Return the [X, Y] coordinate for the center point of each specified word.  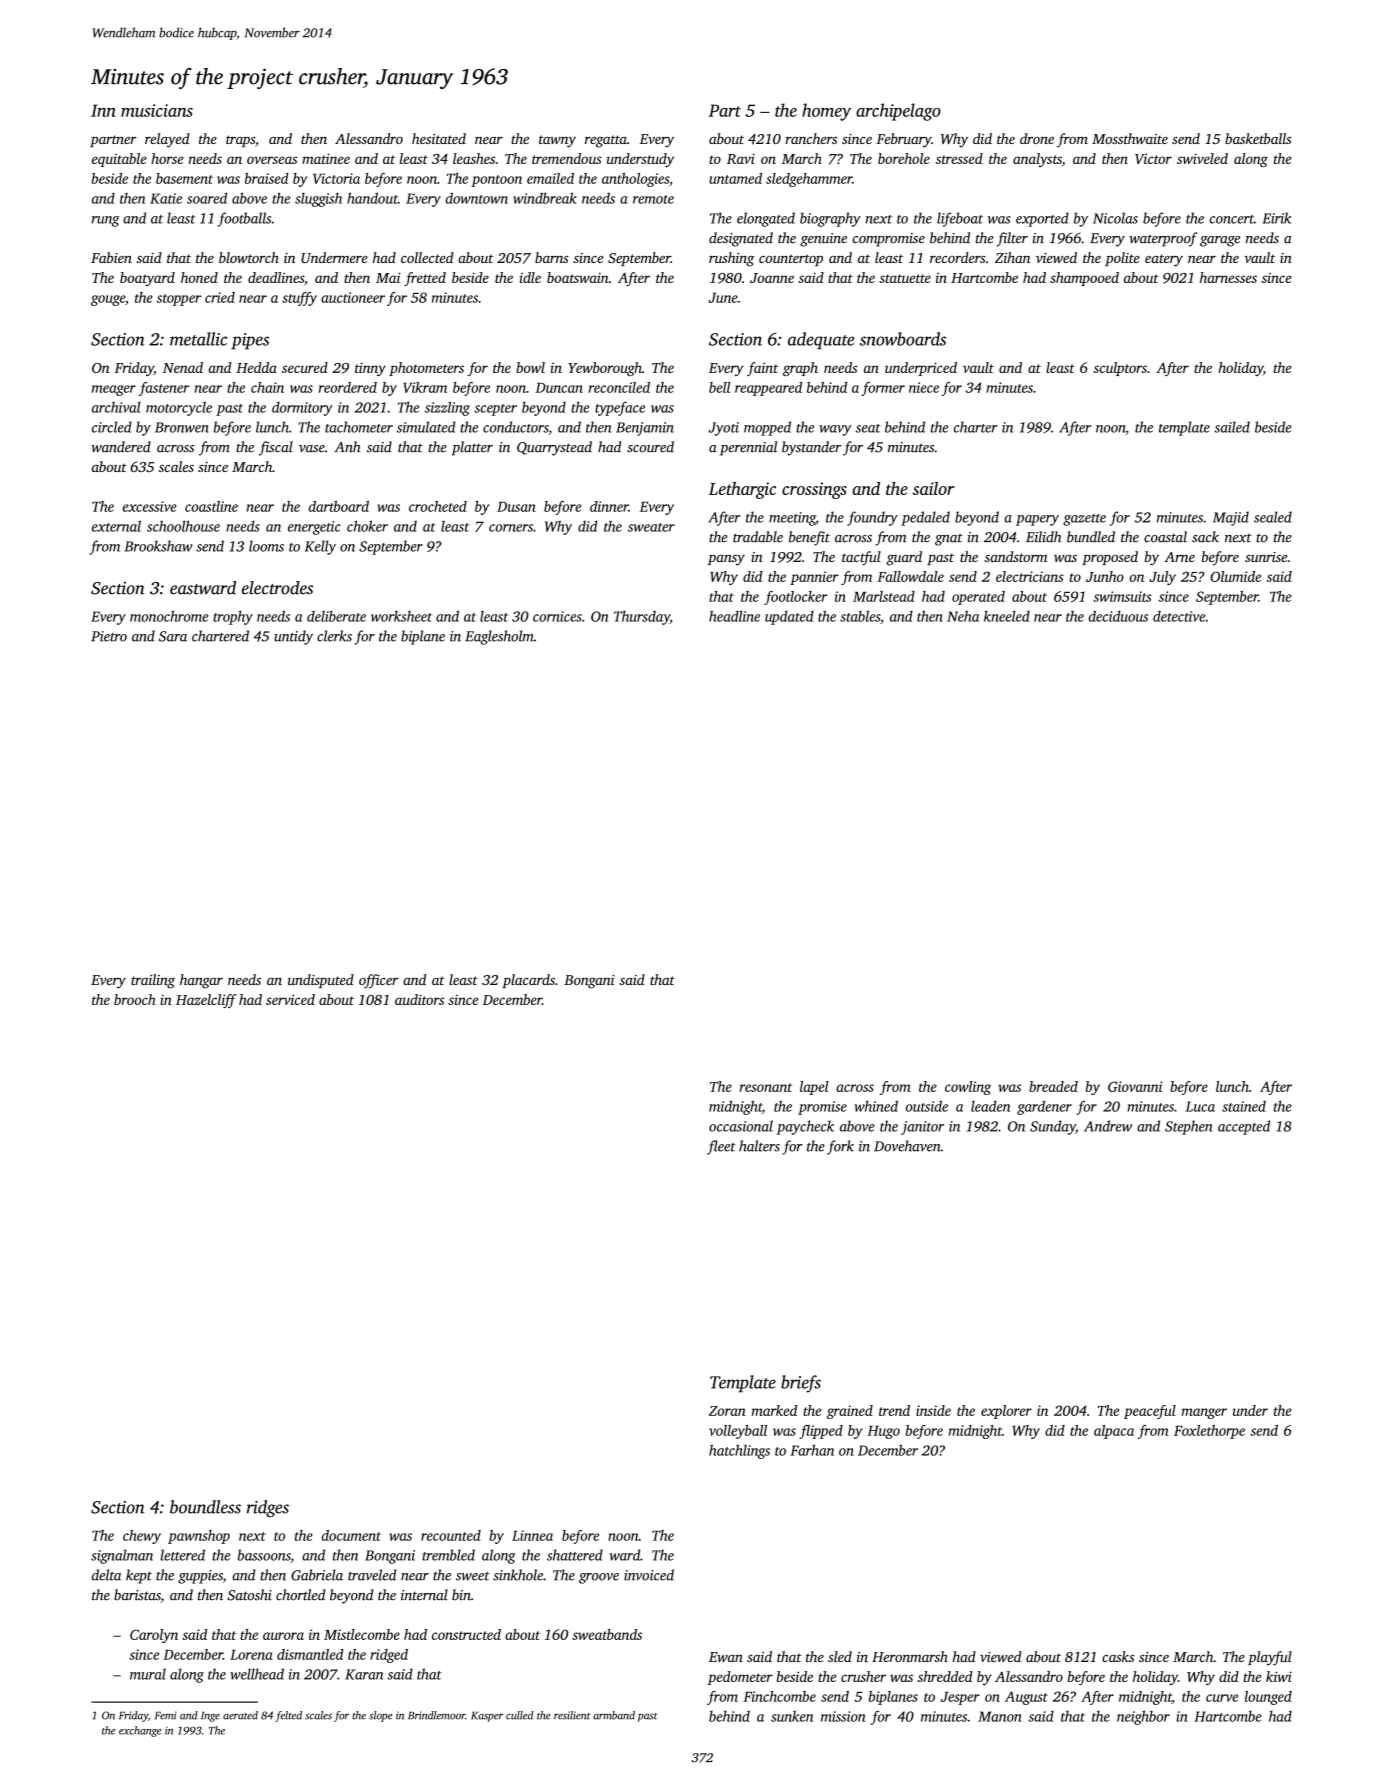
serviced [290, 999]
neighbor [1143, 1717]
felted [288, 1716]
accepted [1244, 1127]
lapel [814, 1088]
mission [843, 1716]
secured [305, 367]
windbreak [544, 198]
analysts [1037, 160]
